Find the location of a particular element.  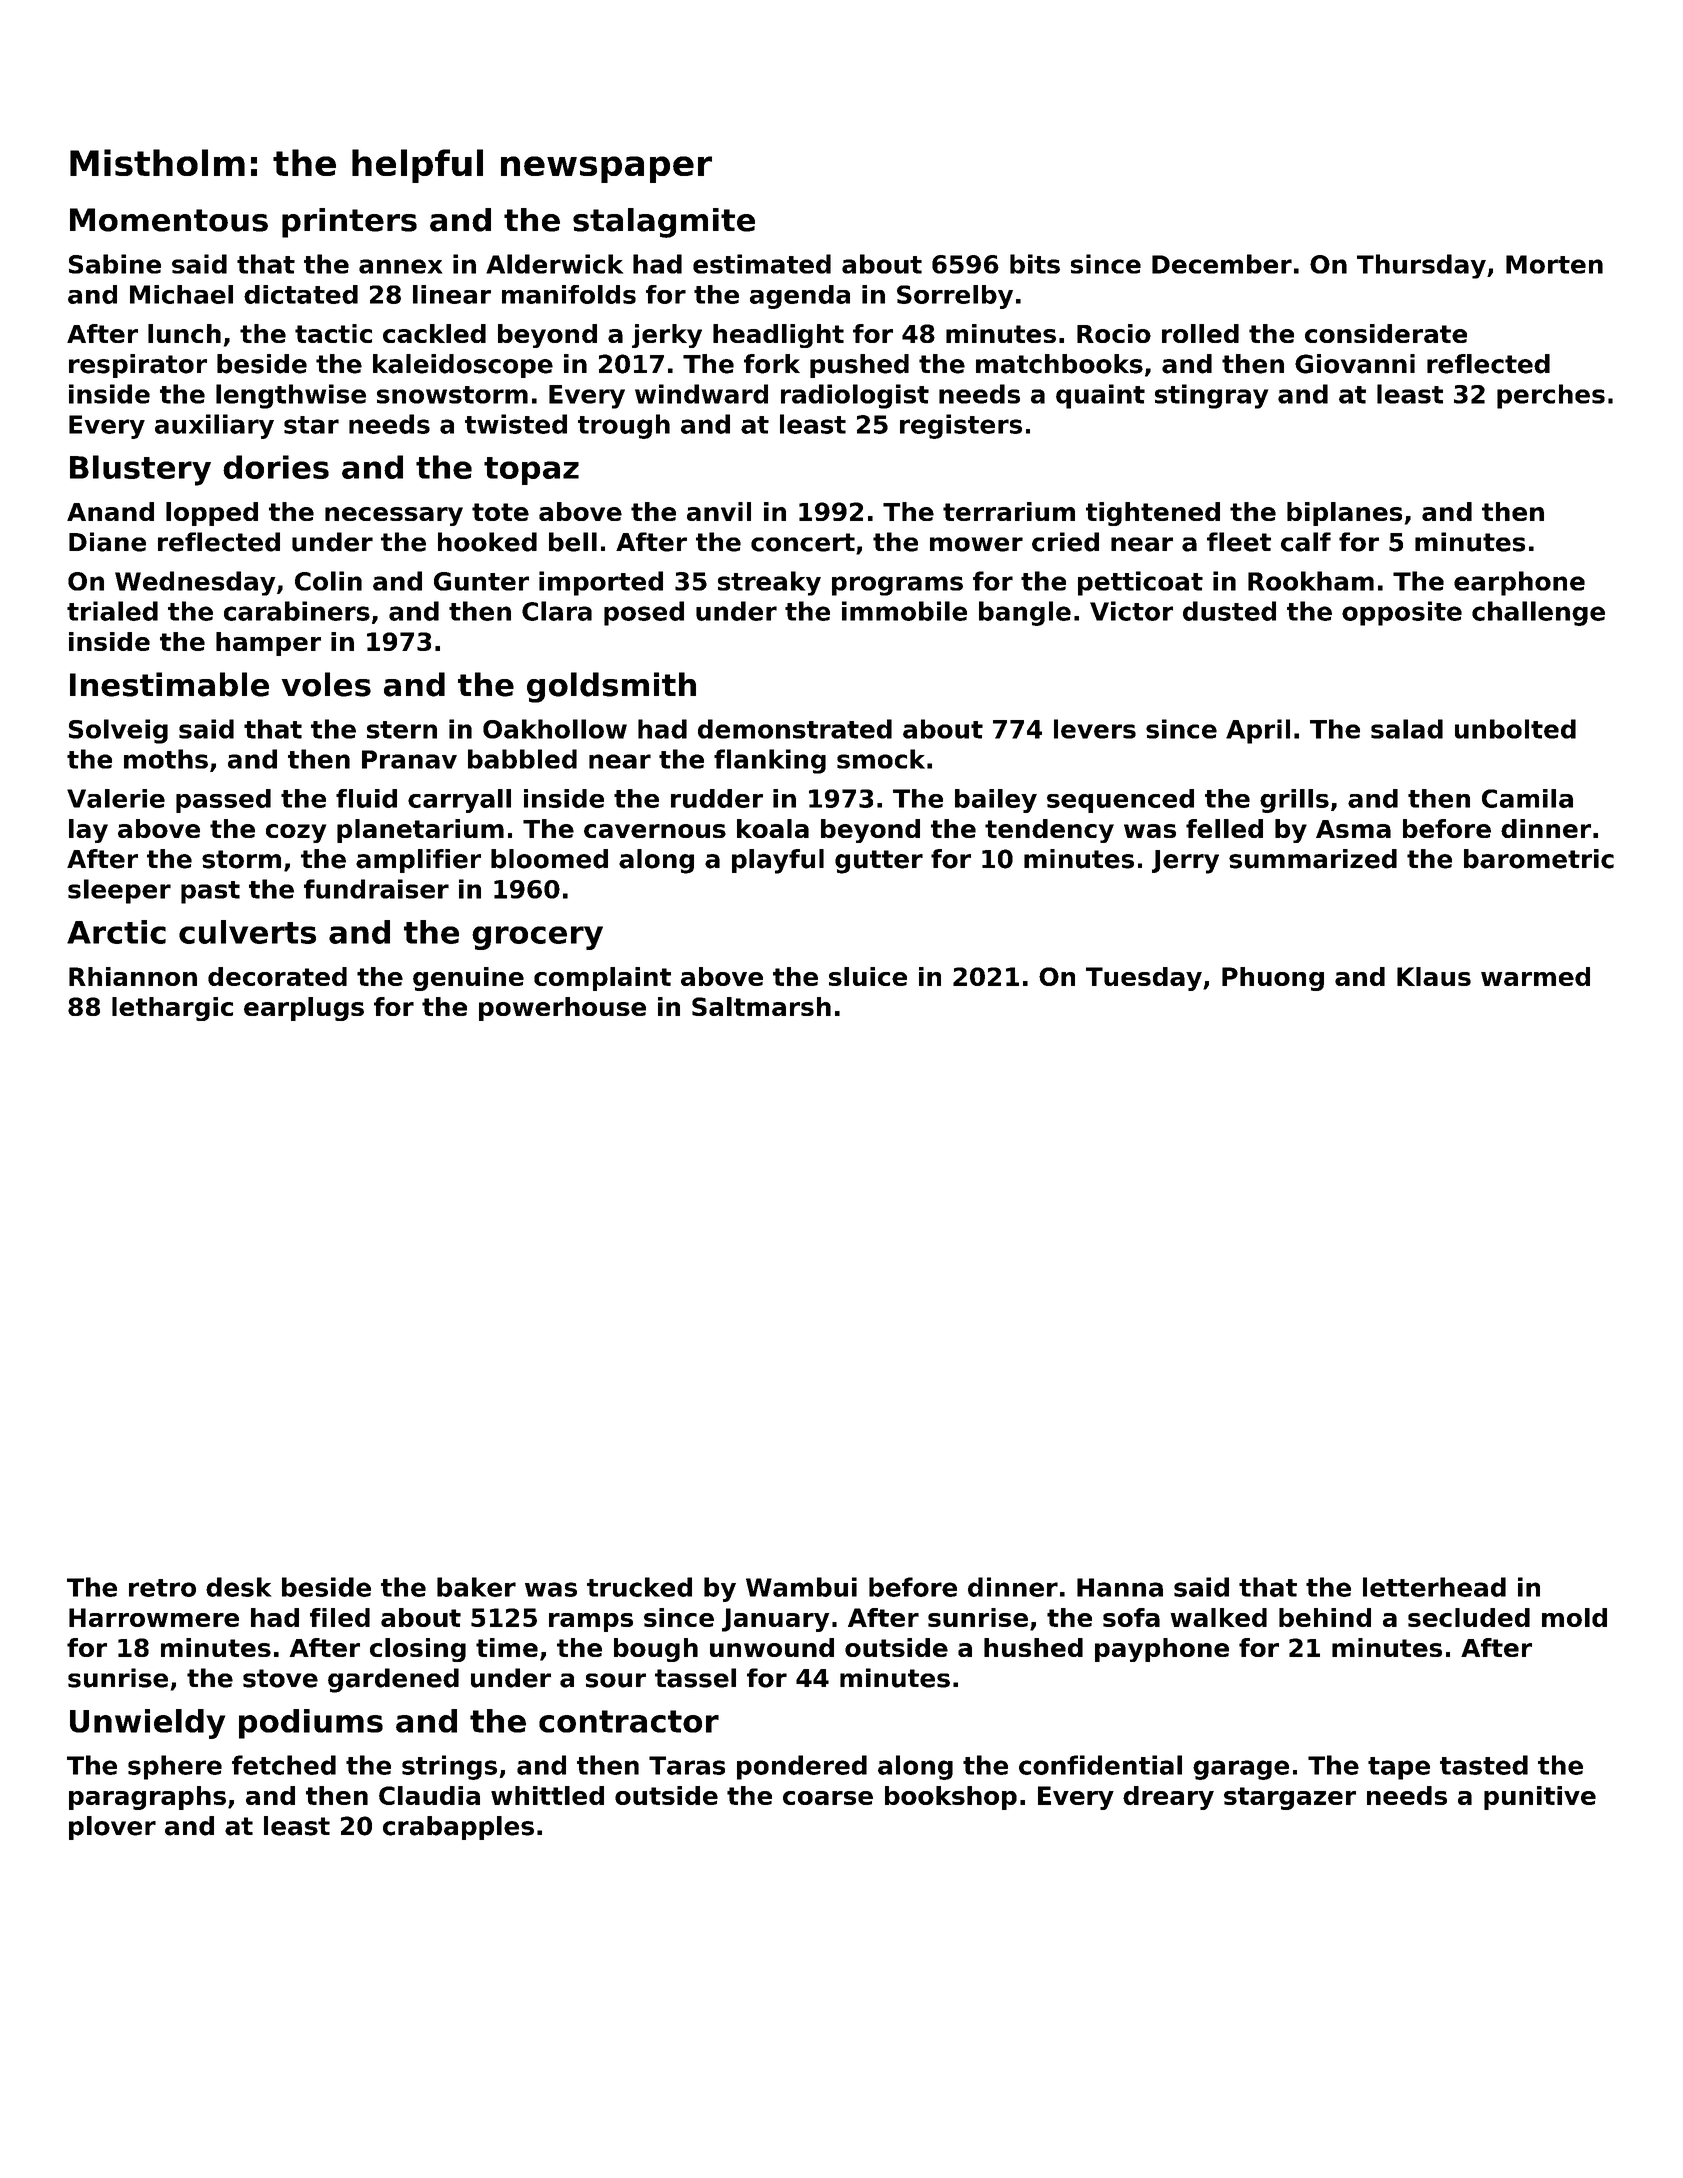

coarse is located at coordinates (828, 1798).
